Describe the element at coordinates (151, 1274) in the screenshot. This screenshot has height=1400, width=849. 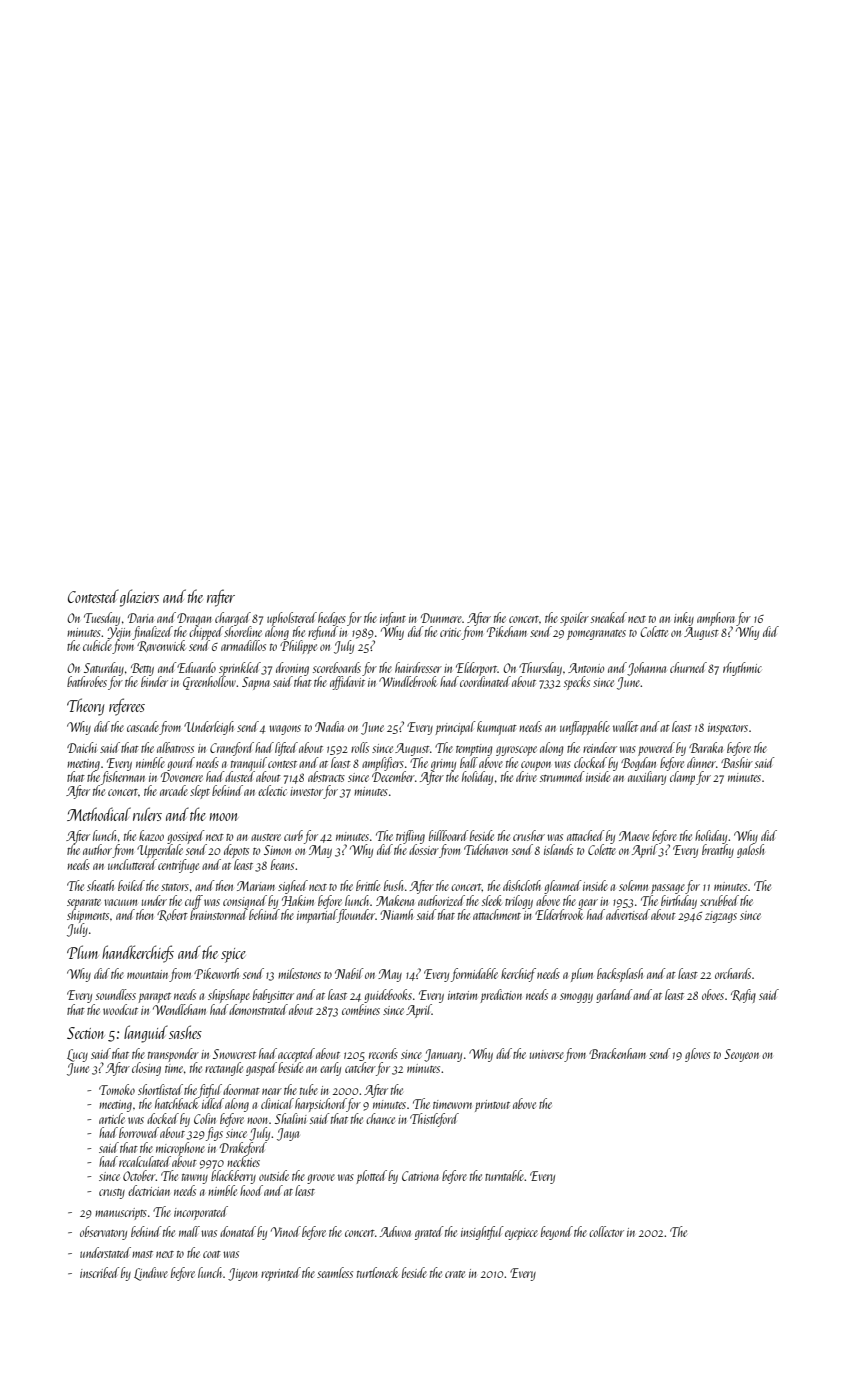
I see `Lindiwe` at that location.
